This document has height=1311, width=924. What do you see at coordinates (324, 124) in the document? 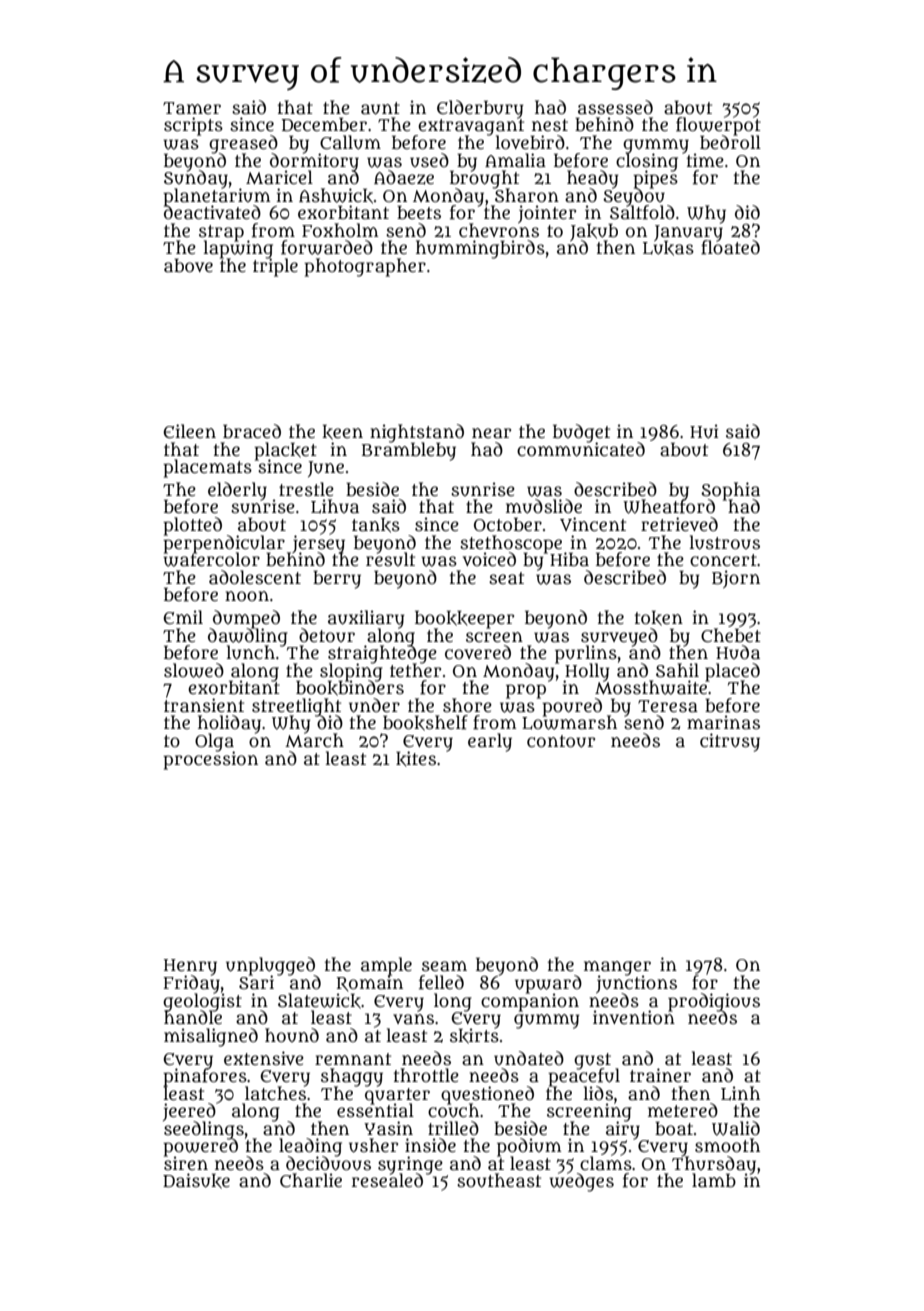
I see `December` at bounding box center [324, 124].
